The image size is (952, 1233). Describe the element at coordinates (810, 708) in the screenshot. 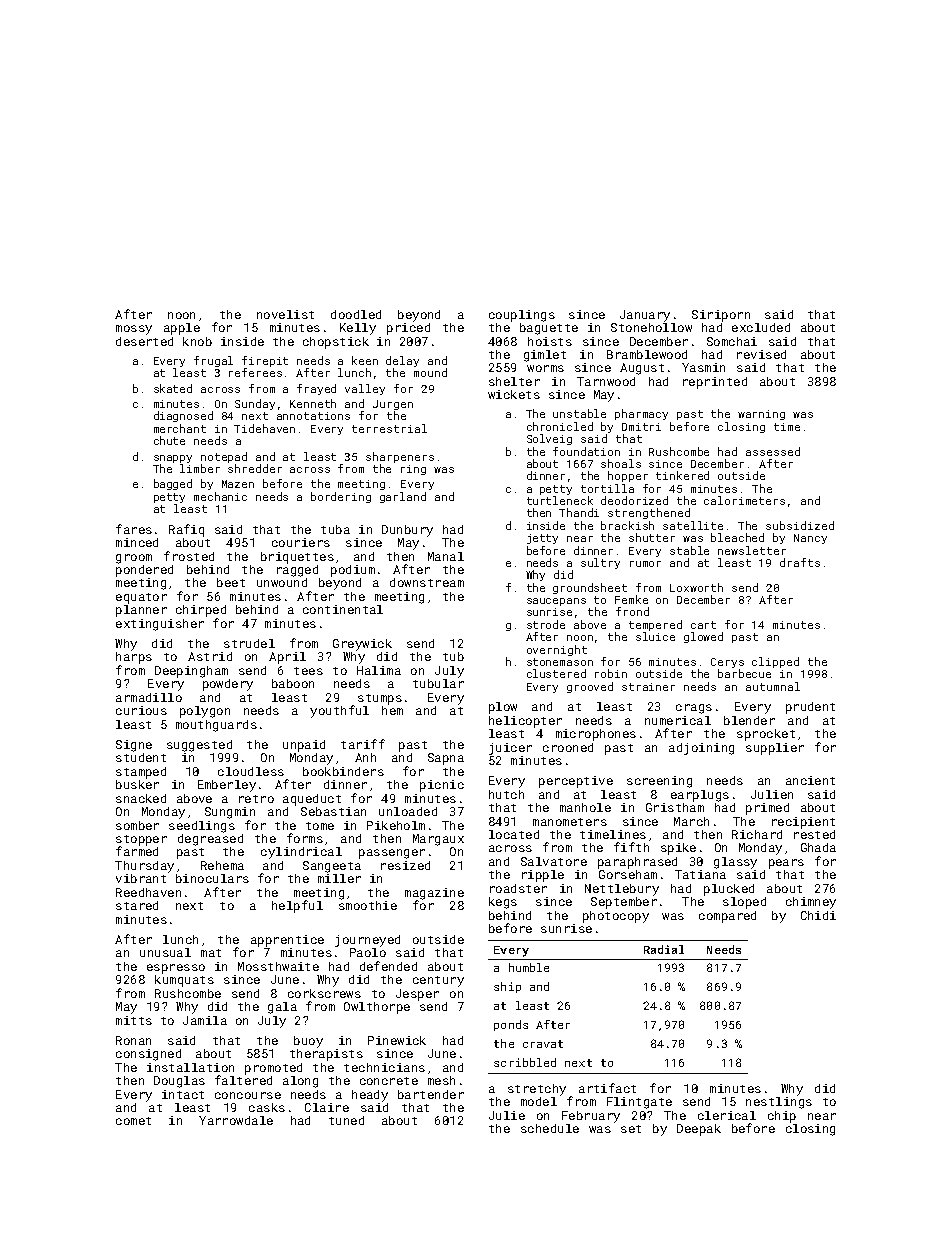

I see `prudent` at that location.
